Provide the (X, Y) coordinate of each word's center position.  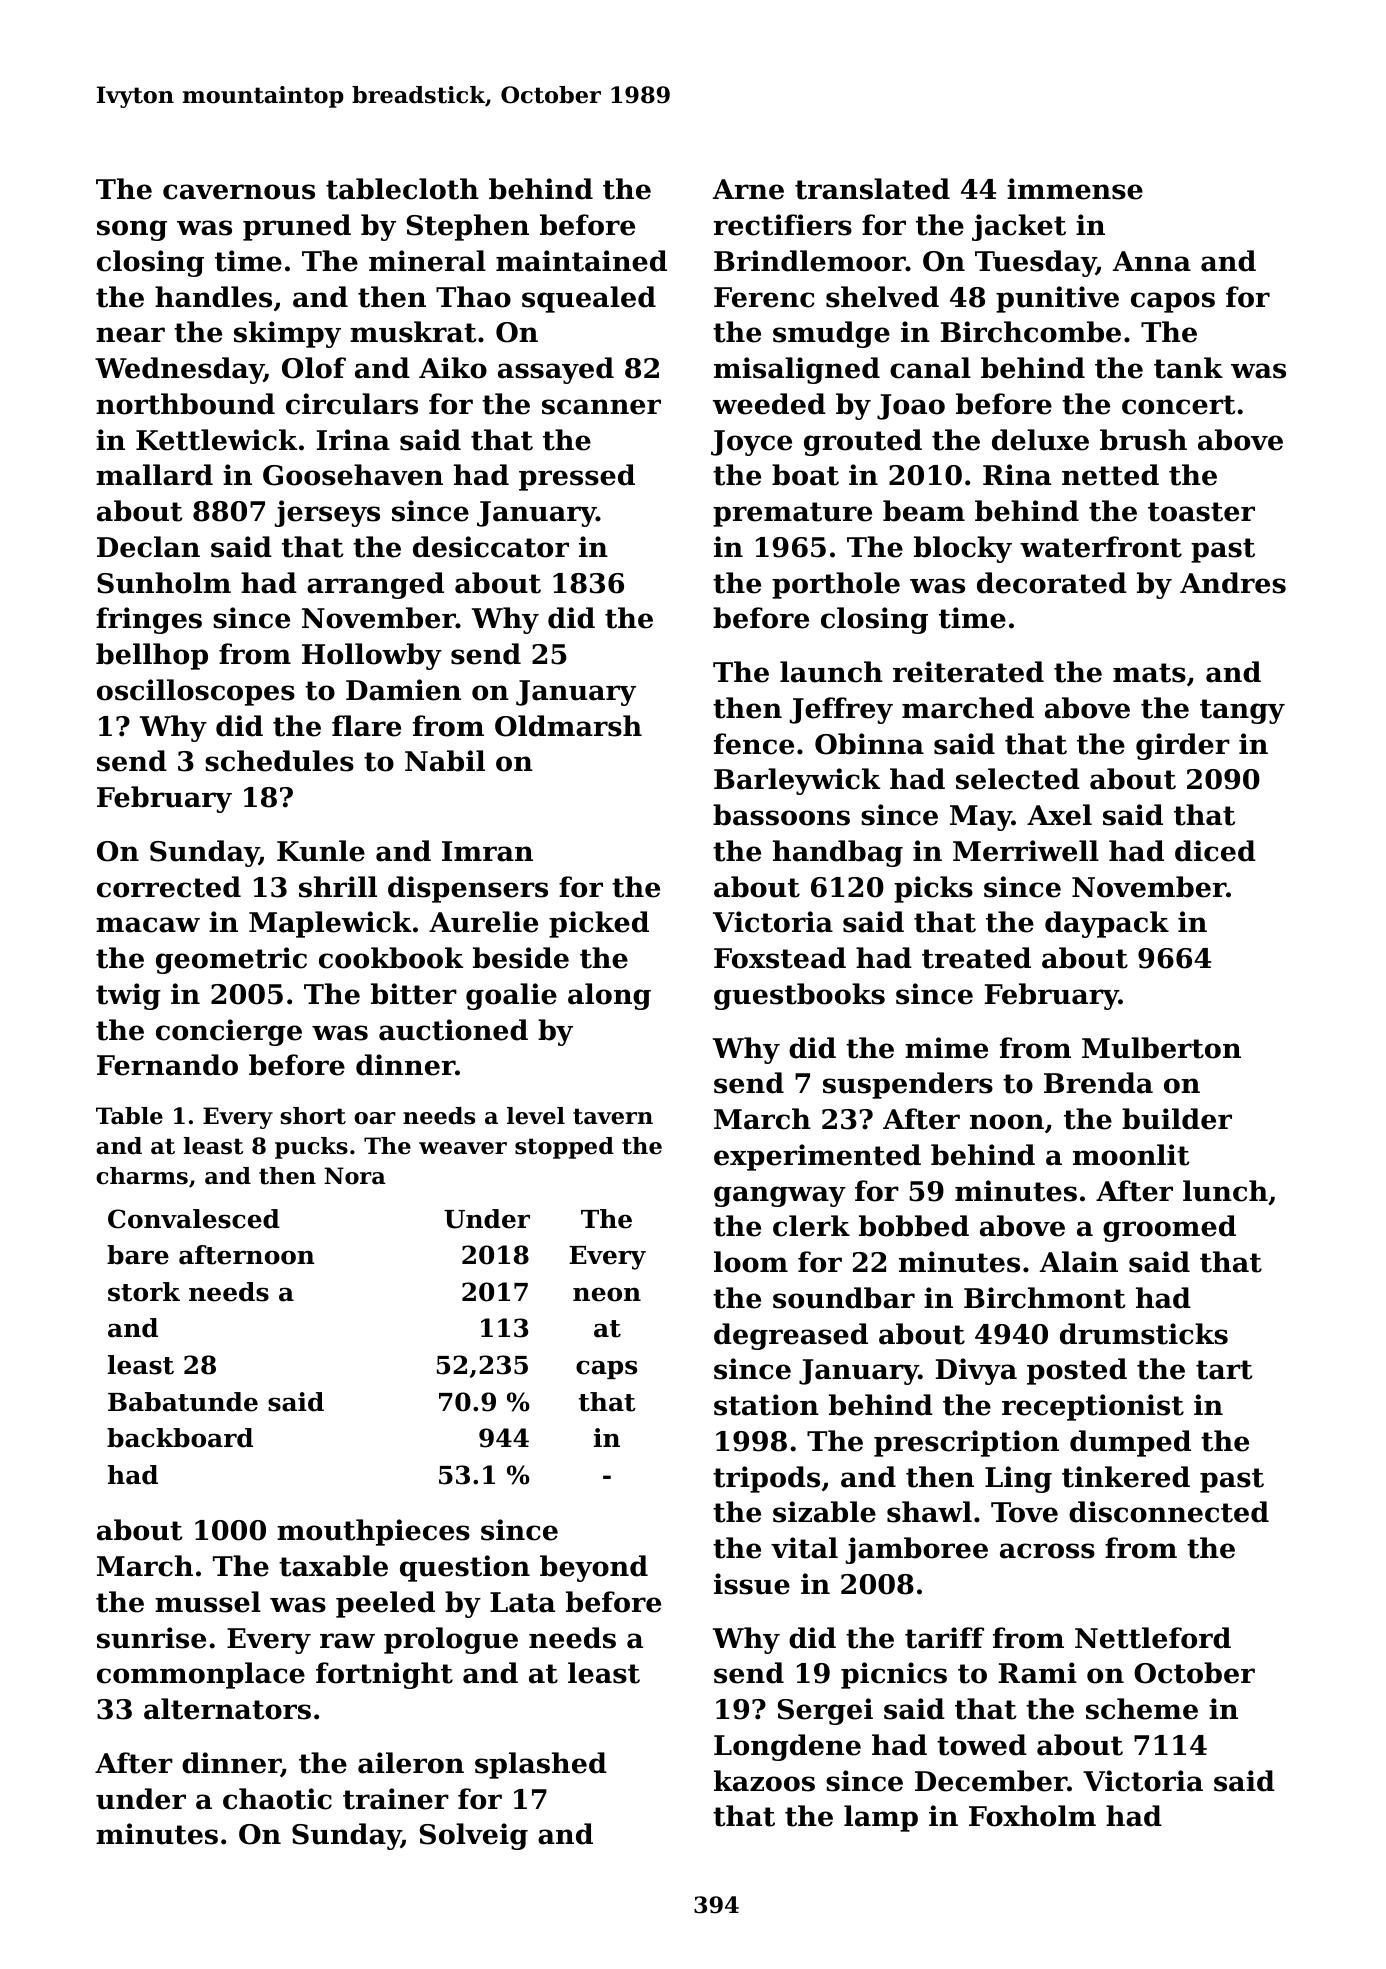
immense (1075, 189)
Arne (748, 189)
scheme (1142, 1709)
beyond (594, 1568)
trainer (396, 1799)
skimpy (287, 334)
